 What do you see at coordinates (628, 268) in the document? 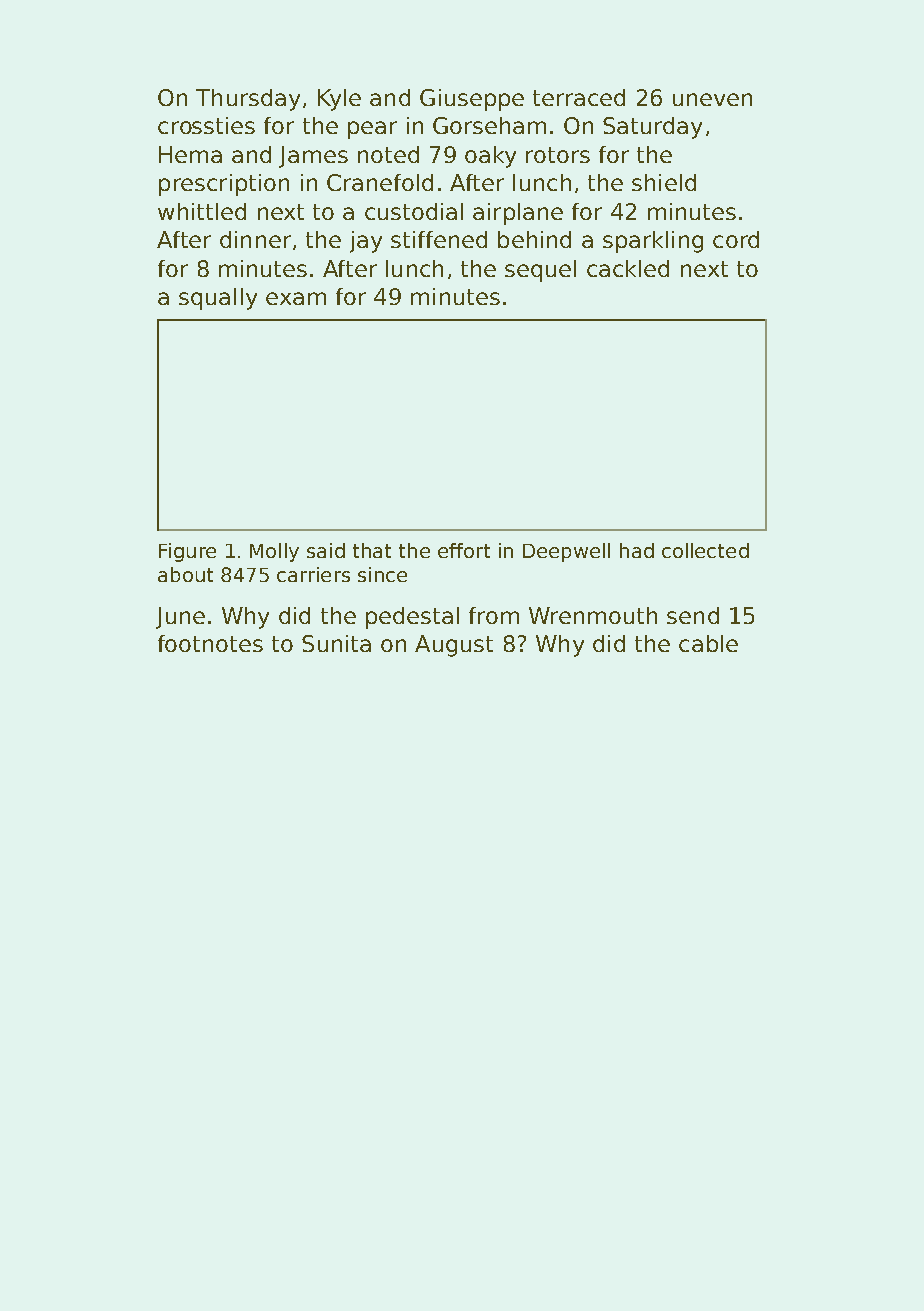
I see `cackled` at bounding box center [628, 268].
